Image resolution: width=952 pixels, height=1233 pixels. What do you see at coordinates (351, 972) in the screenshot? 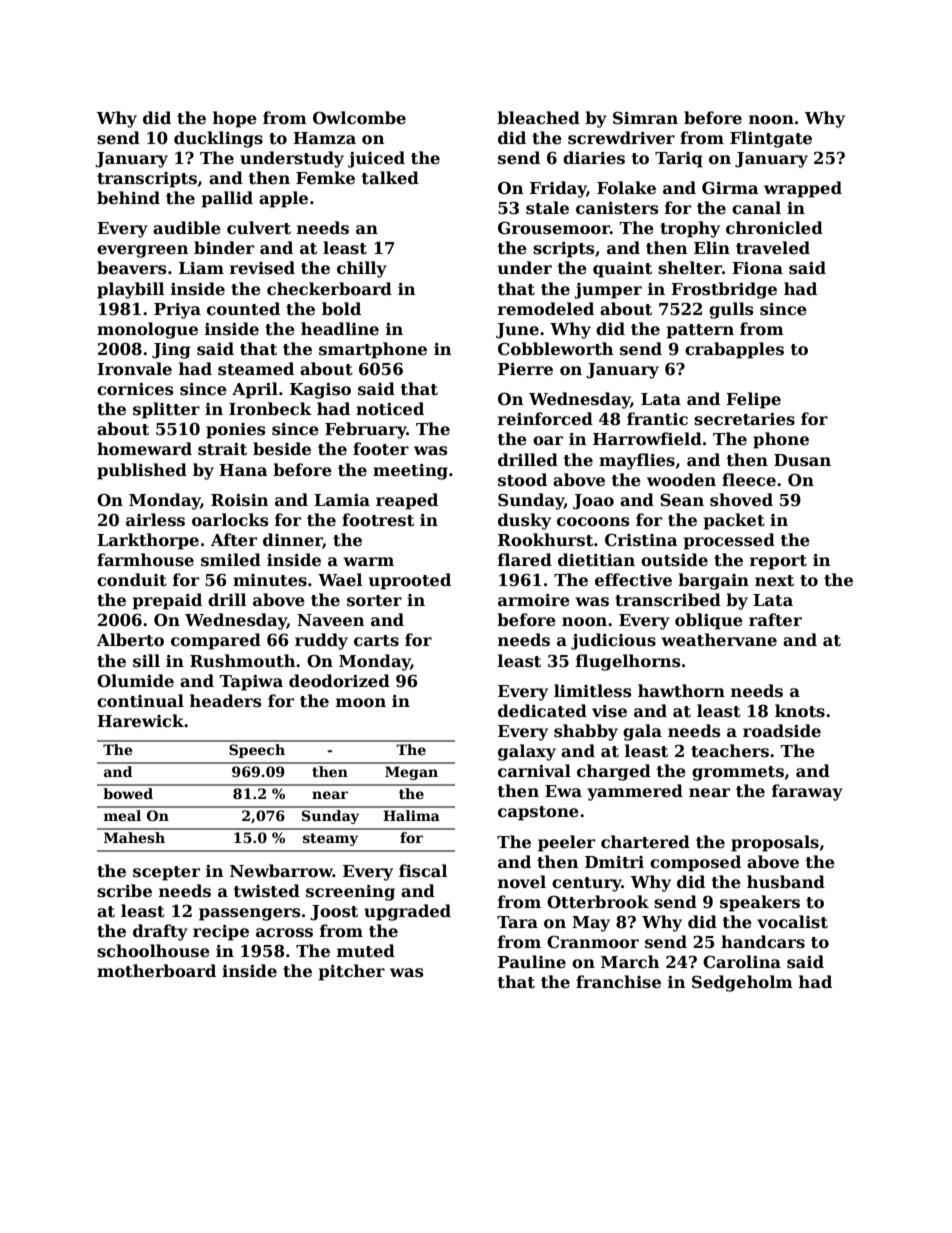
I see `pitcher` at bounding box center [351, 972].
